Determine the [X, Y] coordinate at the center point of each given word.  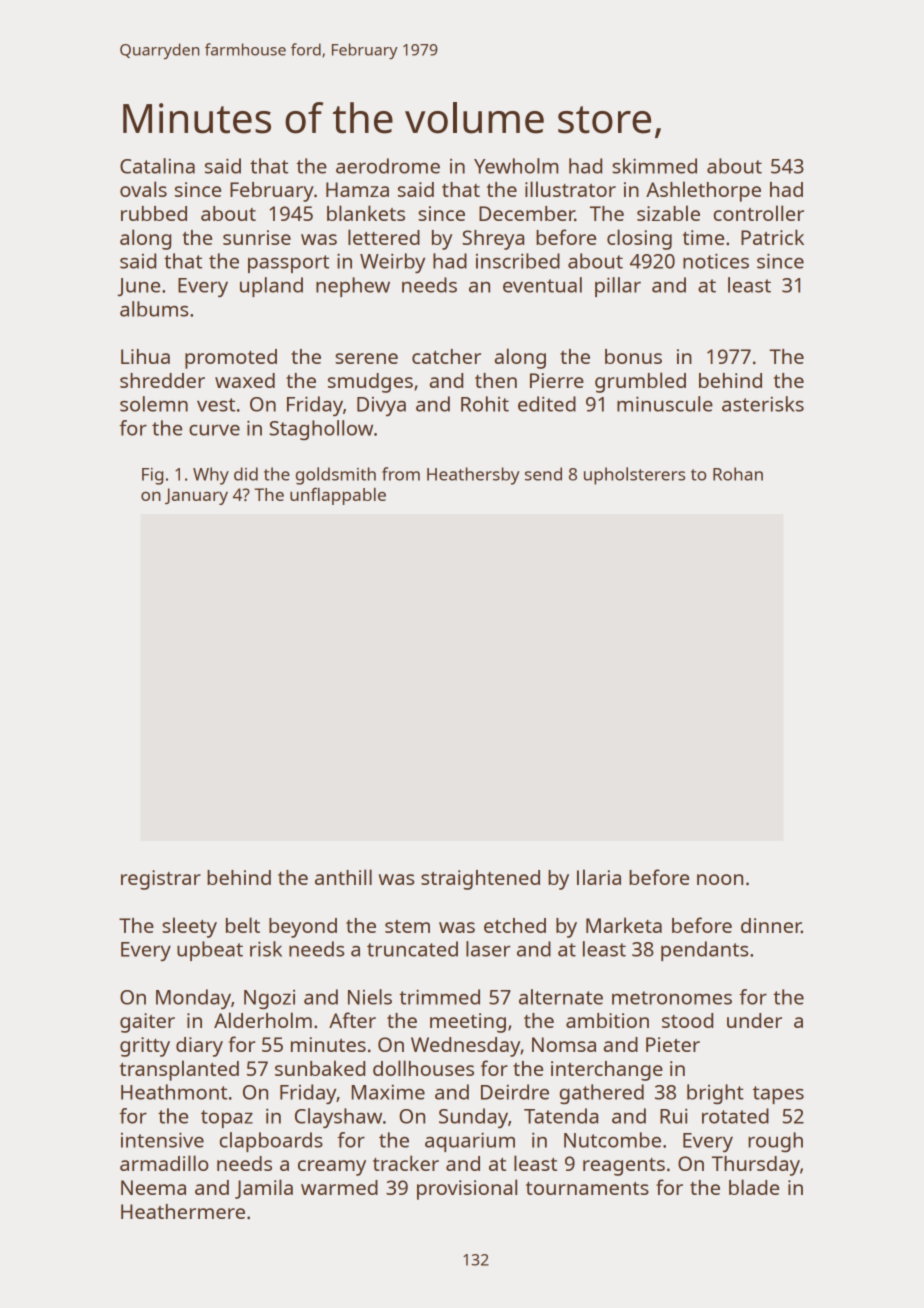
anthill [343, 877]
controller [758, 213]
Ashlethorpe [703, 191]
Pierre [557, 380]
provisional [467, 1189]
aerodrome [388, 166]
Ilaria [599, 877]
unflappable [338, 496]
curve [214, 430]
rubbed [154, 213]
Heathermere [183, 1211]
